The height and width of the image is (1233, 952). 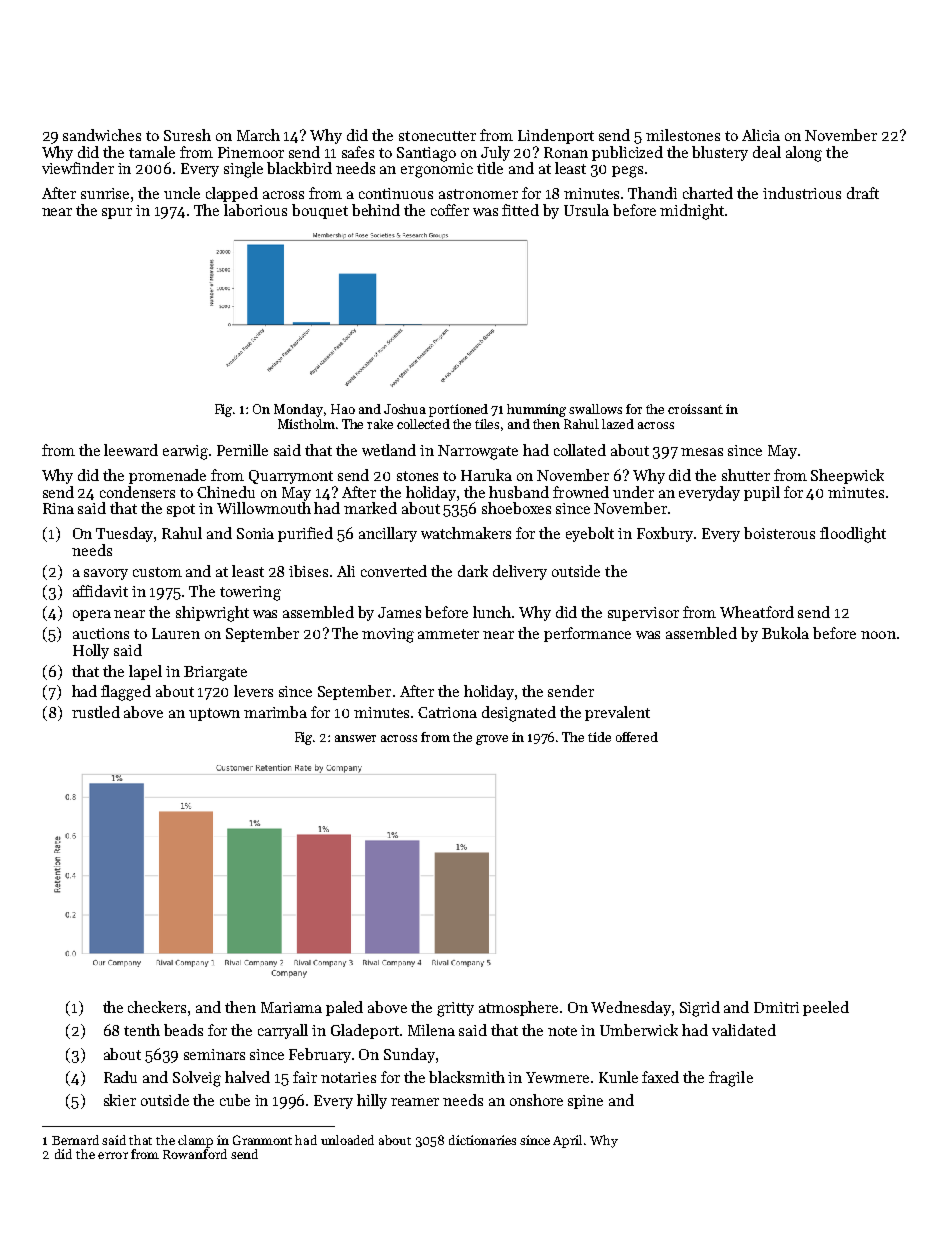 What do you see at coordinates (250, 593) in the image?
I see `towering` at bounding box center [250, 593].
